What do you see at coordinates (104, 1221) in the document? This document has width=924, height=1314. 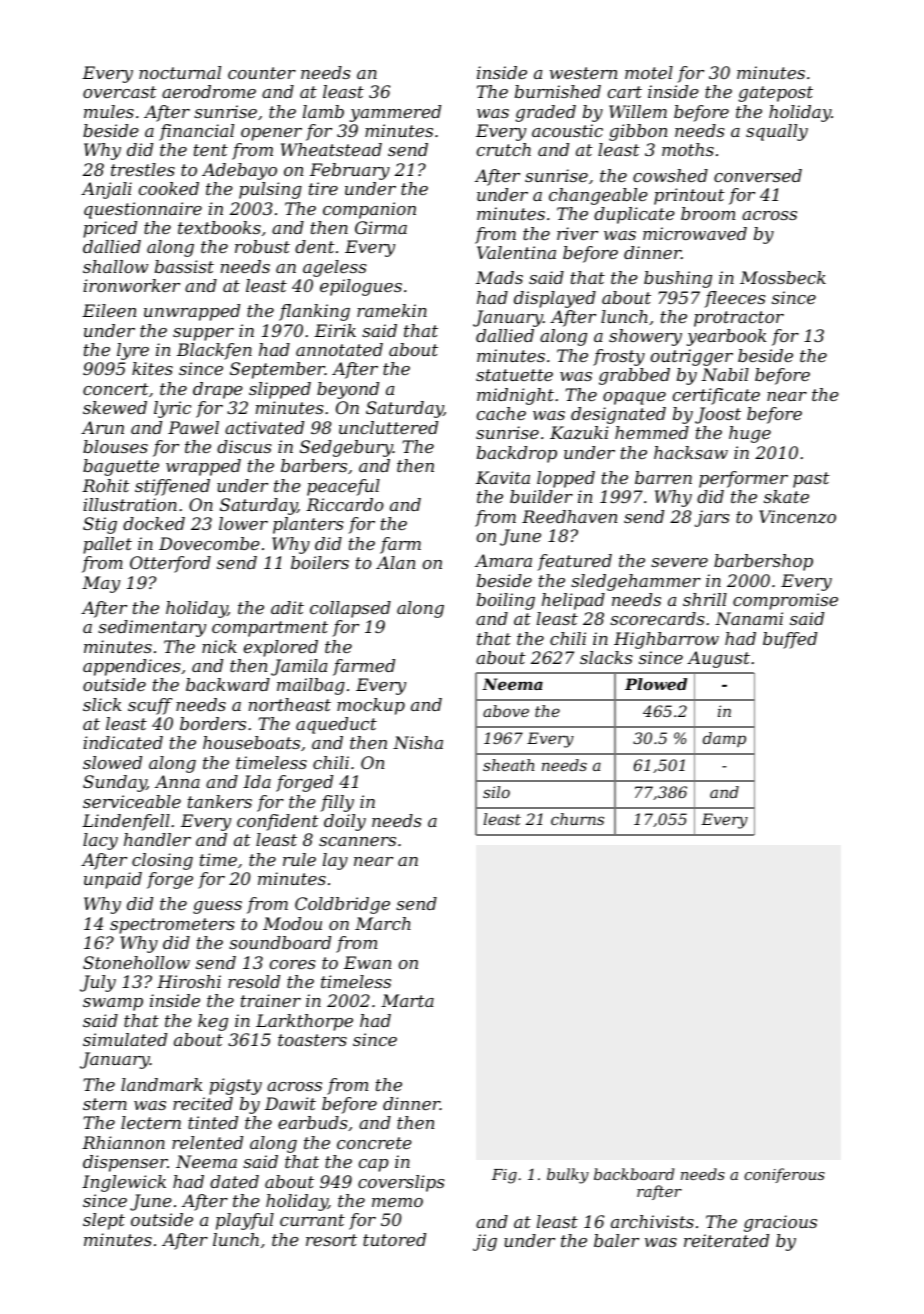 I see `slept` at bounding box center [104, 1221].
